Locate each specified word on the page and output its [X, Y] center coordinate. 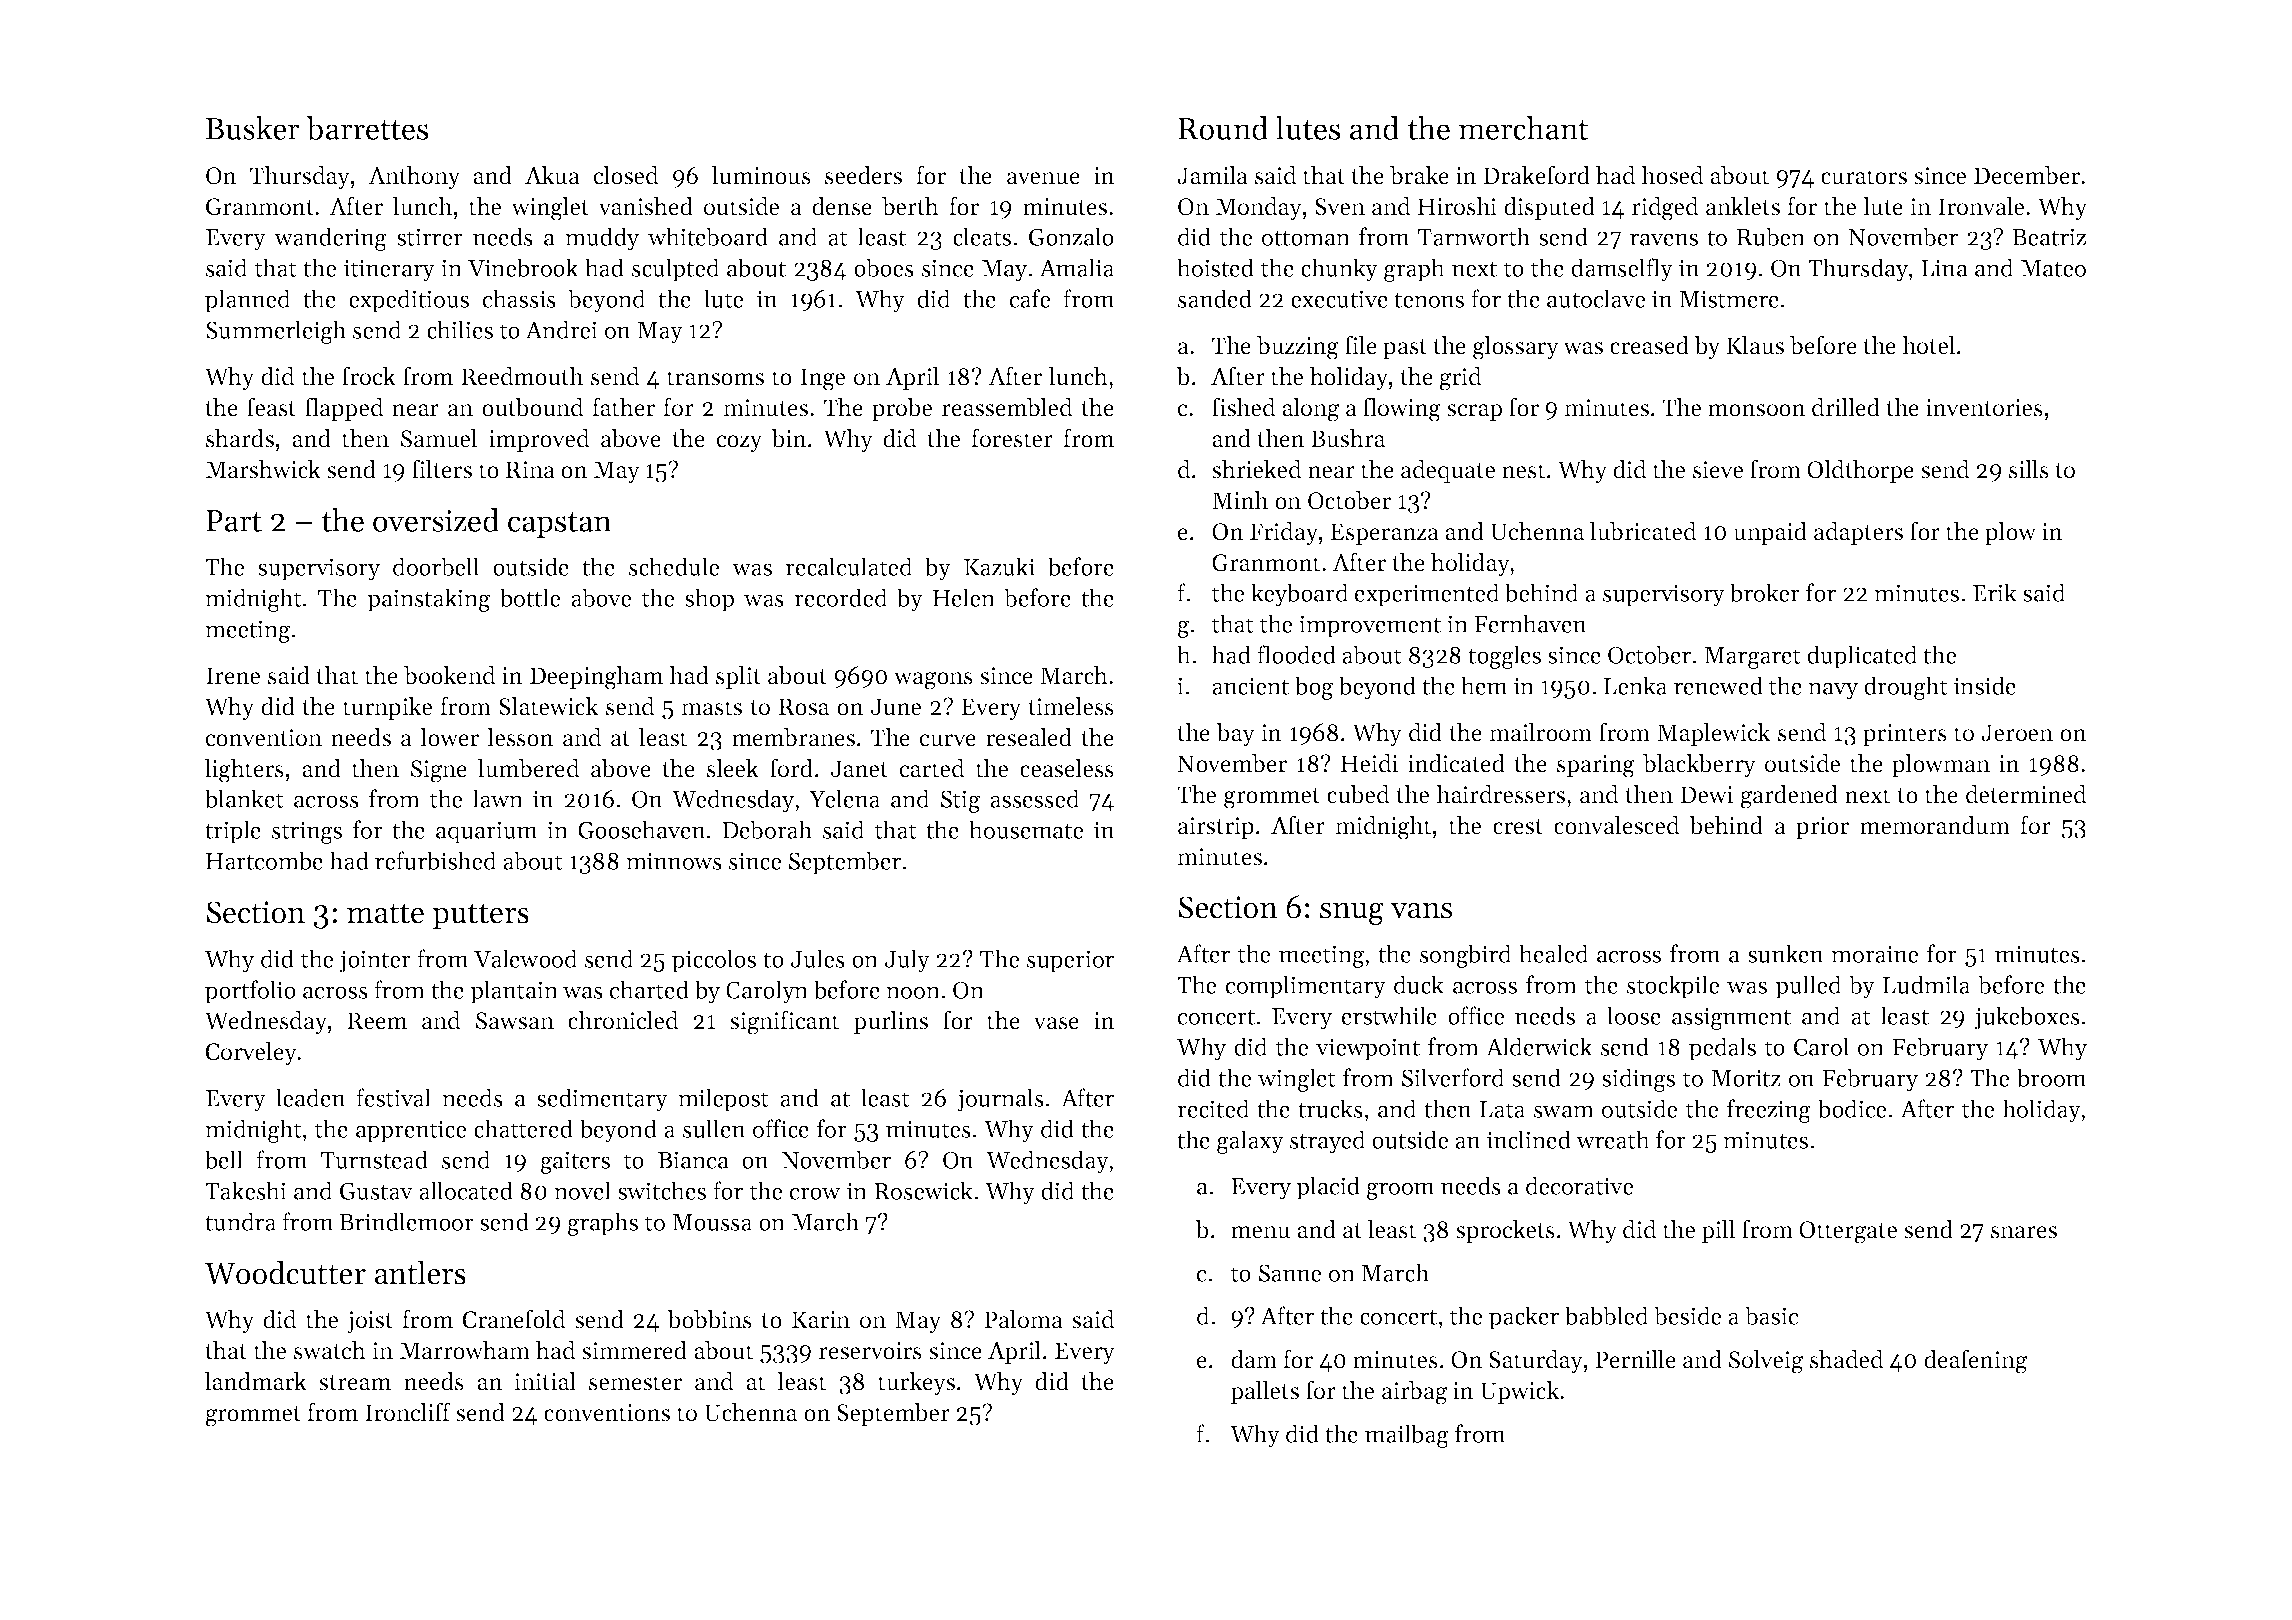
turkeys [916, 1383]
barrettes [367, 128]
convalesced [1616, 825]
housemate [1026, 829]
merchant [1523, 128]
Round [1223, 128]
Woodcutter [285, 1272]
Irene [233, 676]
